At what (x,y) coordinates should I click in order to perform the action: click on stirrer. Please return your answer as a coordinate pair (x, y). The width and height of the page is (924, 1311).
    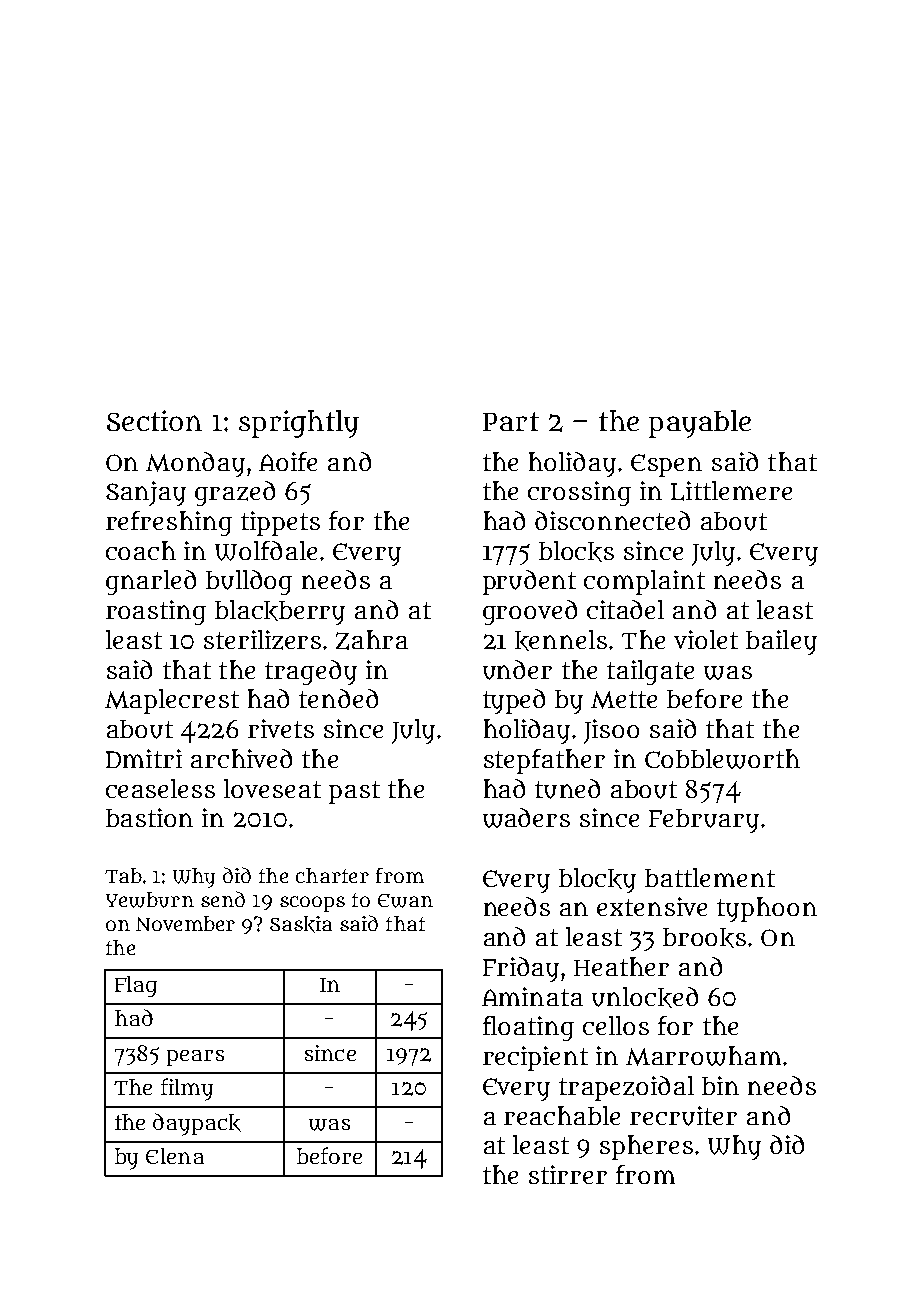
    Looking at the image, I should click on (568, 1174).
